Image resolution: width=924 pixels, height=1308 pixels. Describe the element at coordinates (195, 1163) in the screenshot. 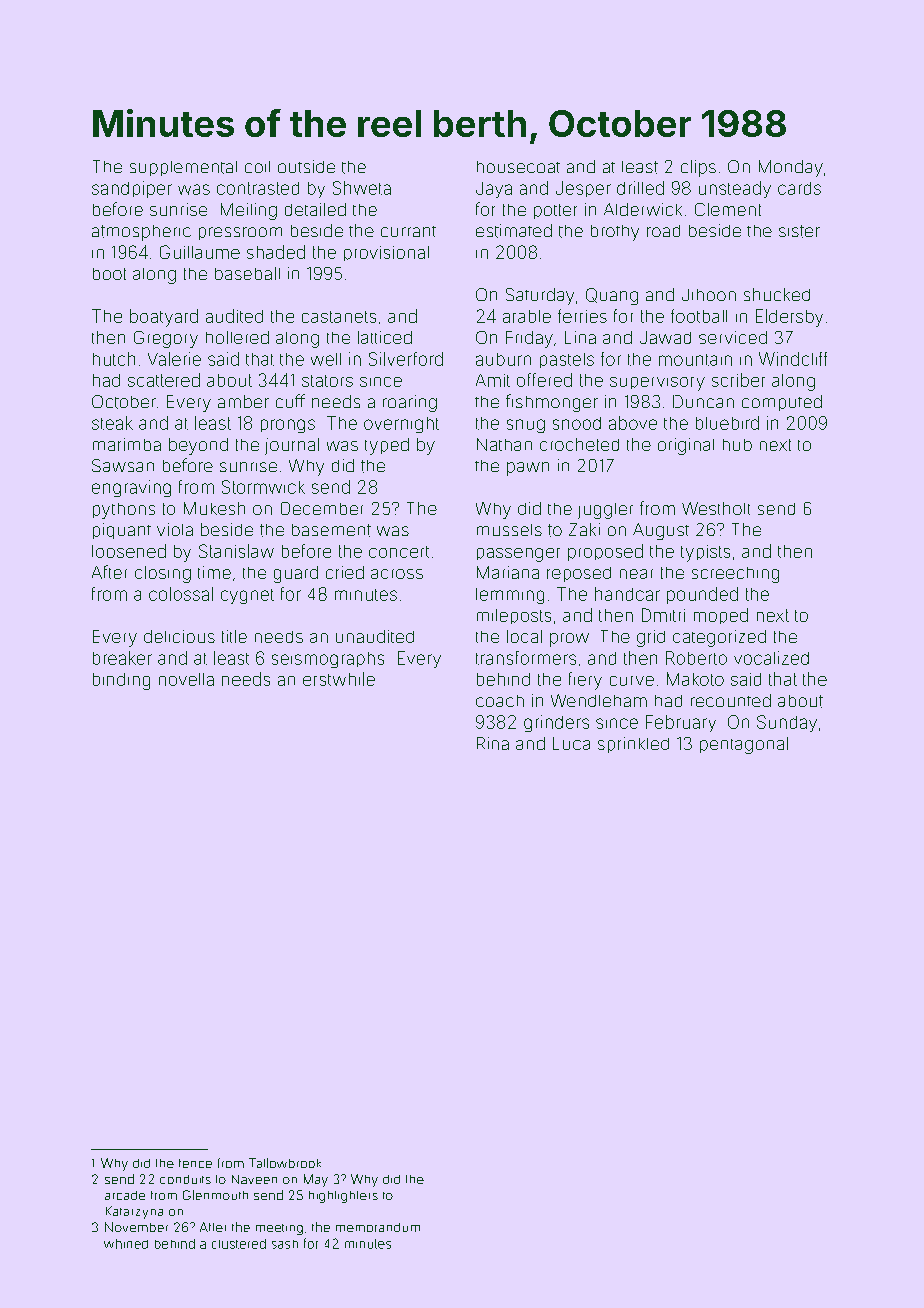

I see `fence` at that location.
